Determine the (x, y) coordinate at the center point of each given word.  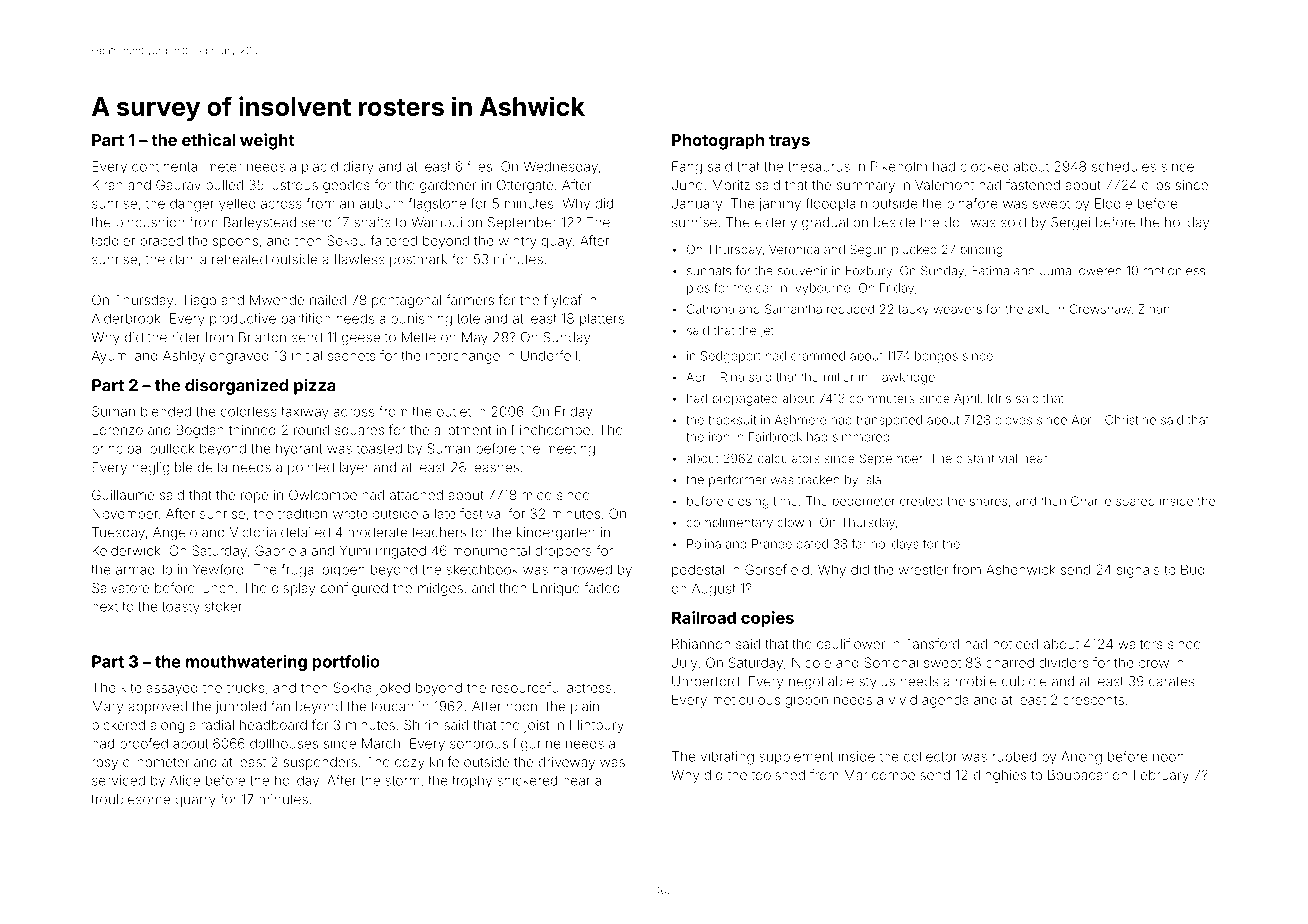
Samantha (793, 309)
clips (1156, 186)
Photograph (718, 142)
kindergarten (556, 533)
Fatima (990, 271)
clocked (984, 167)
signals (1138, 571)
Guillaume (123, 494)
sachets (351, 356)
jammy (780, 205)
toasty (181, 608)
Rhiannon (701, 644)
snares (988, 502)
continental (166, 166)
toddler (113, 241)
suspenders (320, 763)
